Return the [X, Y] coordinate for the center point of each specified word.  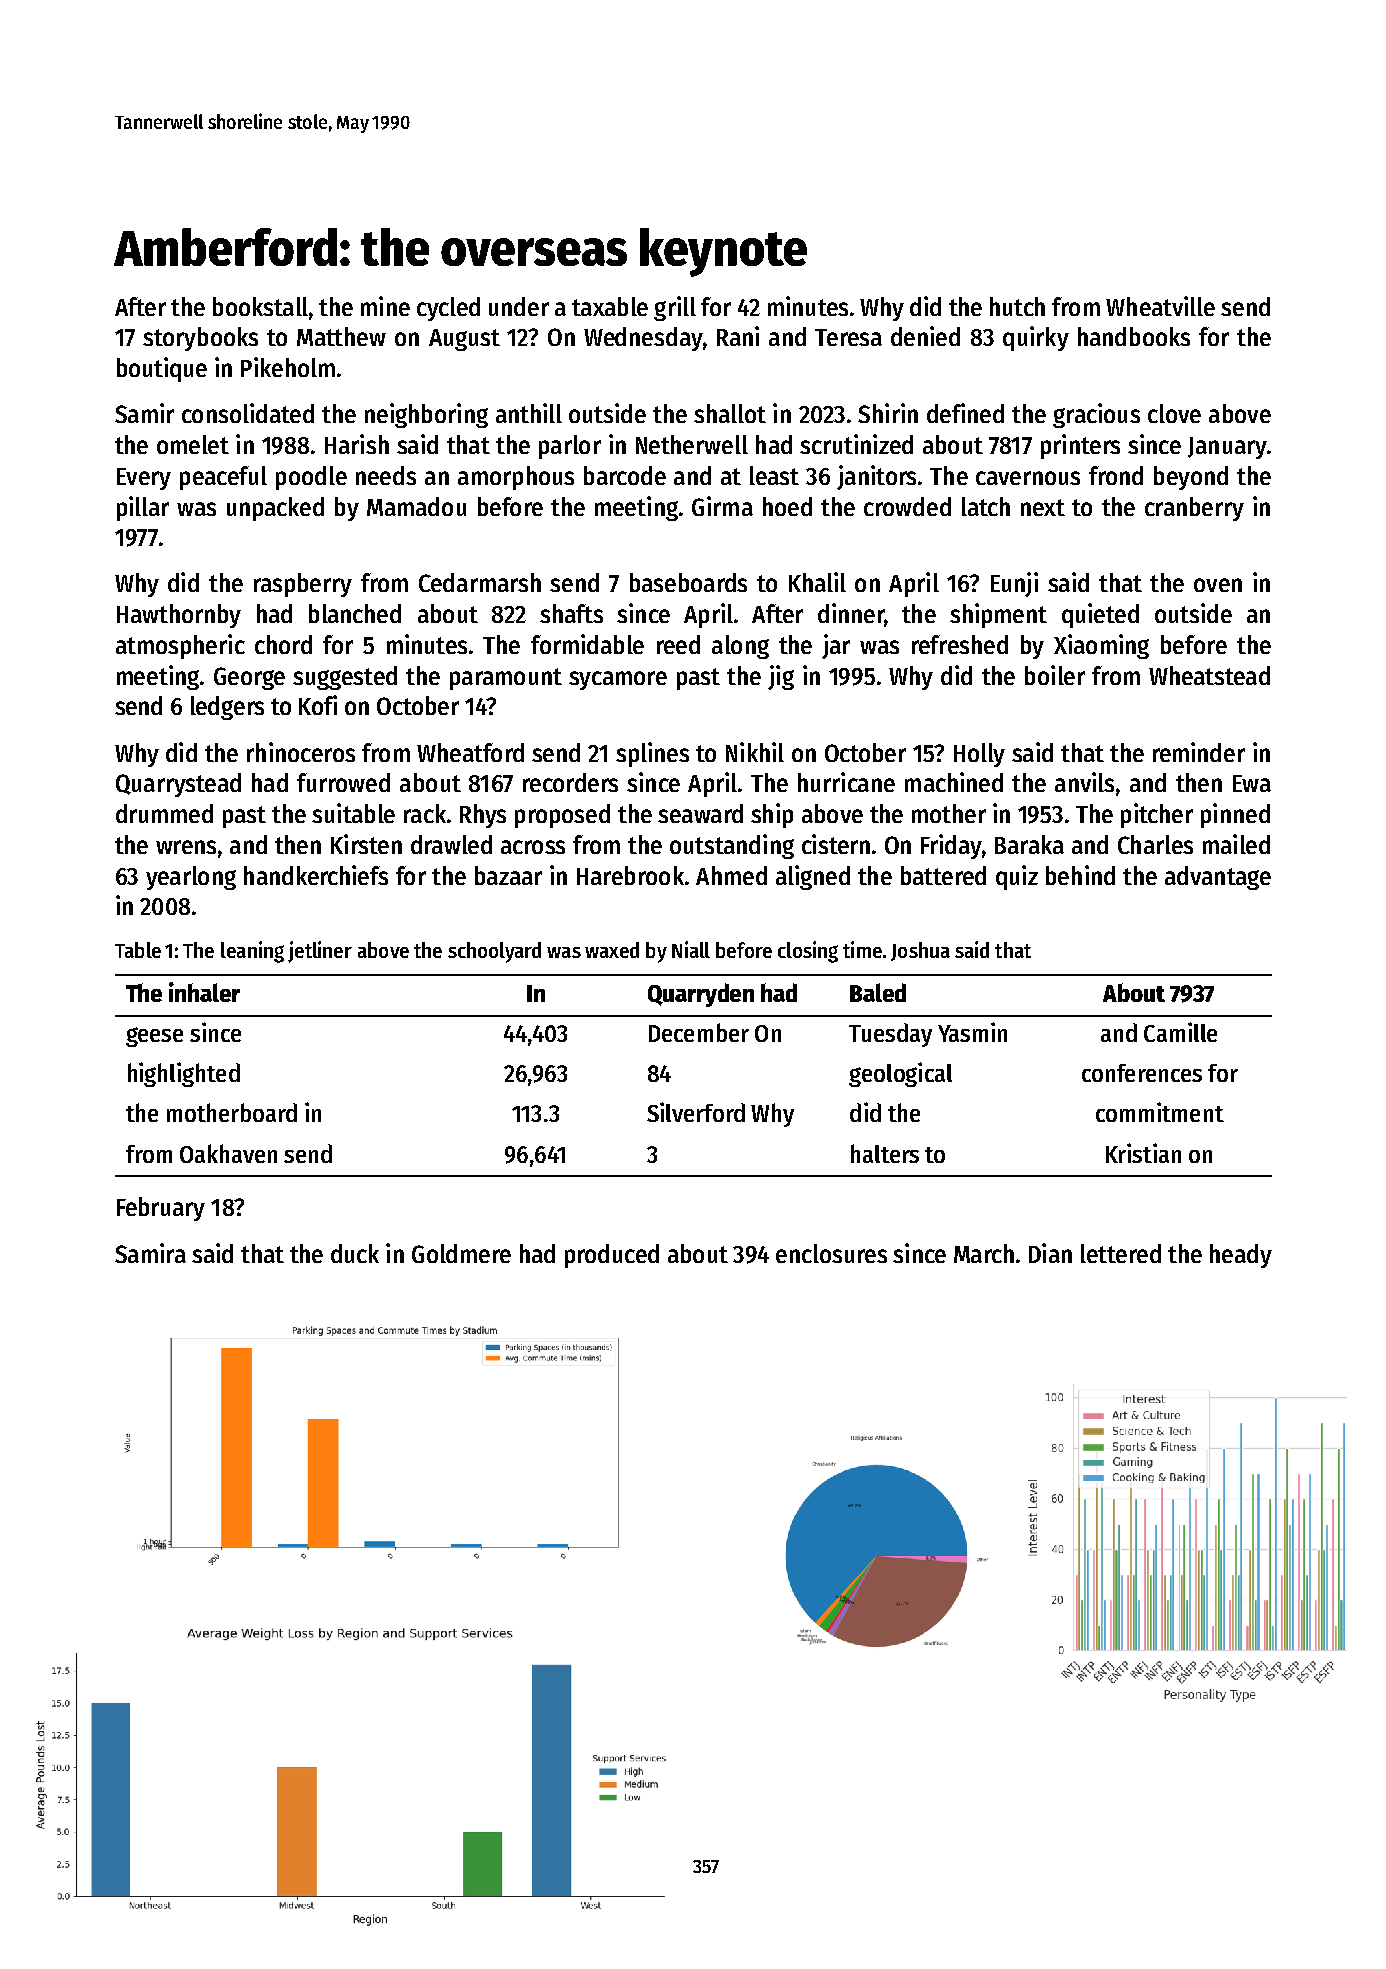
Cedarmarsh [480, 582]
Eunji [1014, 584]
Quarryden [701, 995]
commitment [1160, 1112]
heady [1241, 1256]
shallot [730, 413]
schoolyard [494, 952]
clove [1174, 413]
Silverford [696, 1112]
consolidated [248, 413]
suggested [345, 678]
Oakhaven [228, 1153]
